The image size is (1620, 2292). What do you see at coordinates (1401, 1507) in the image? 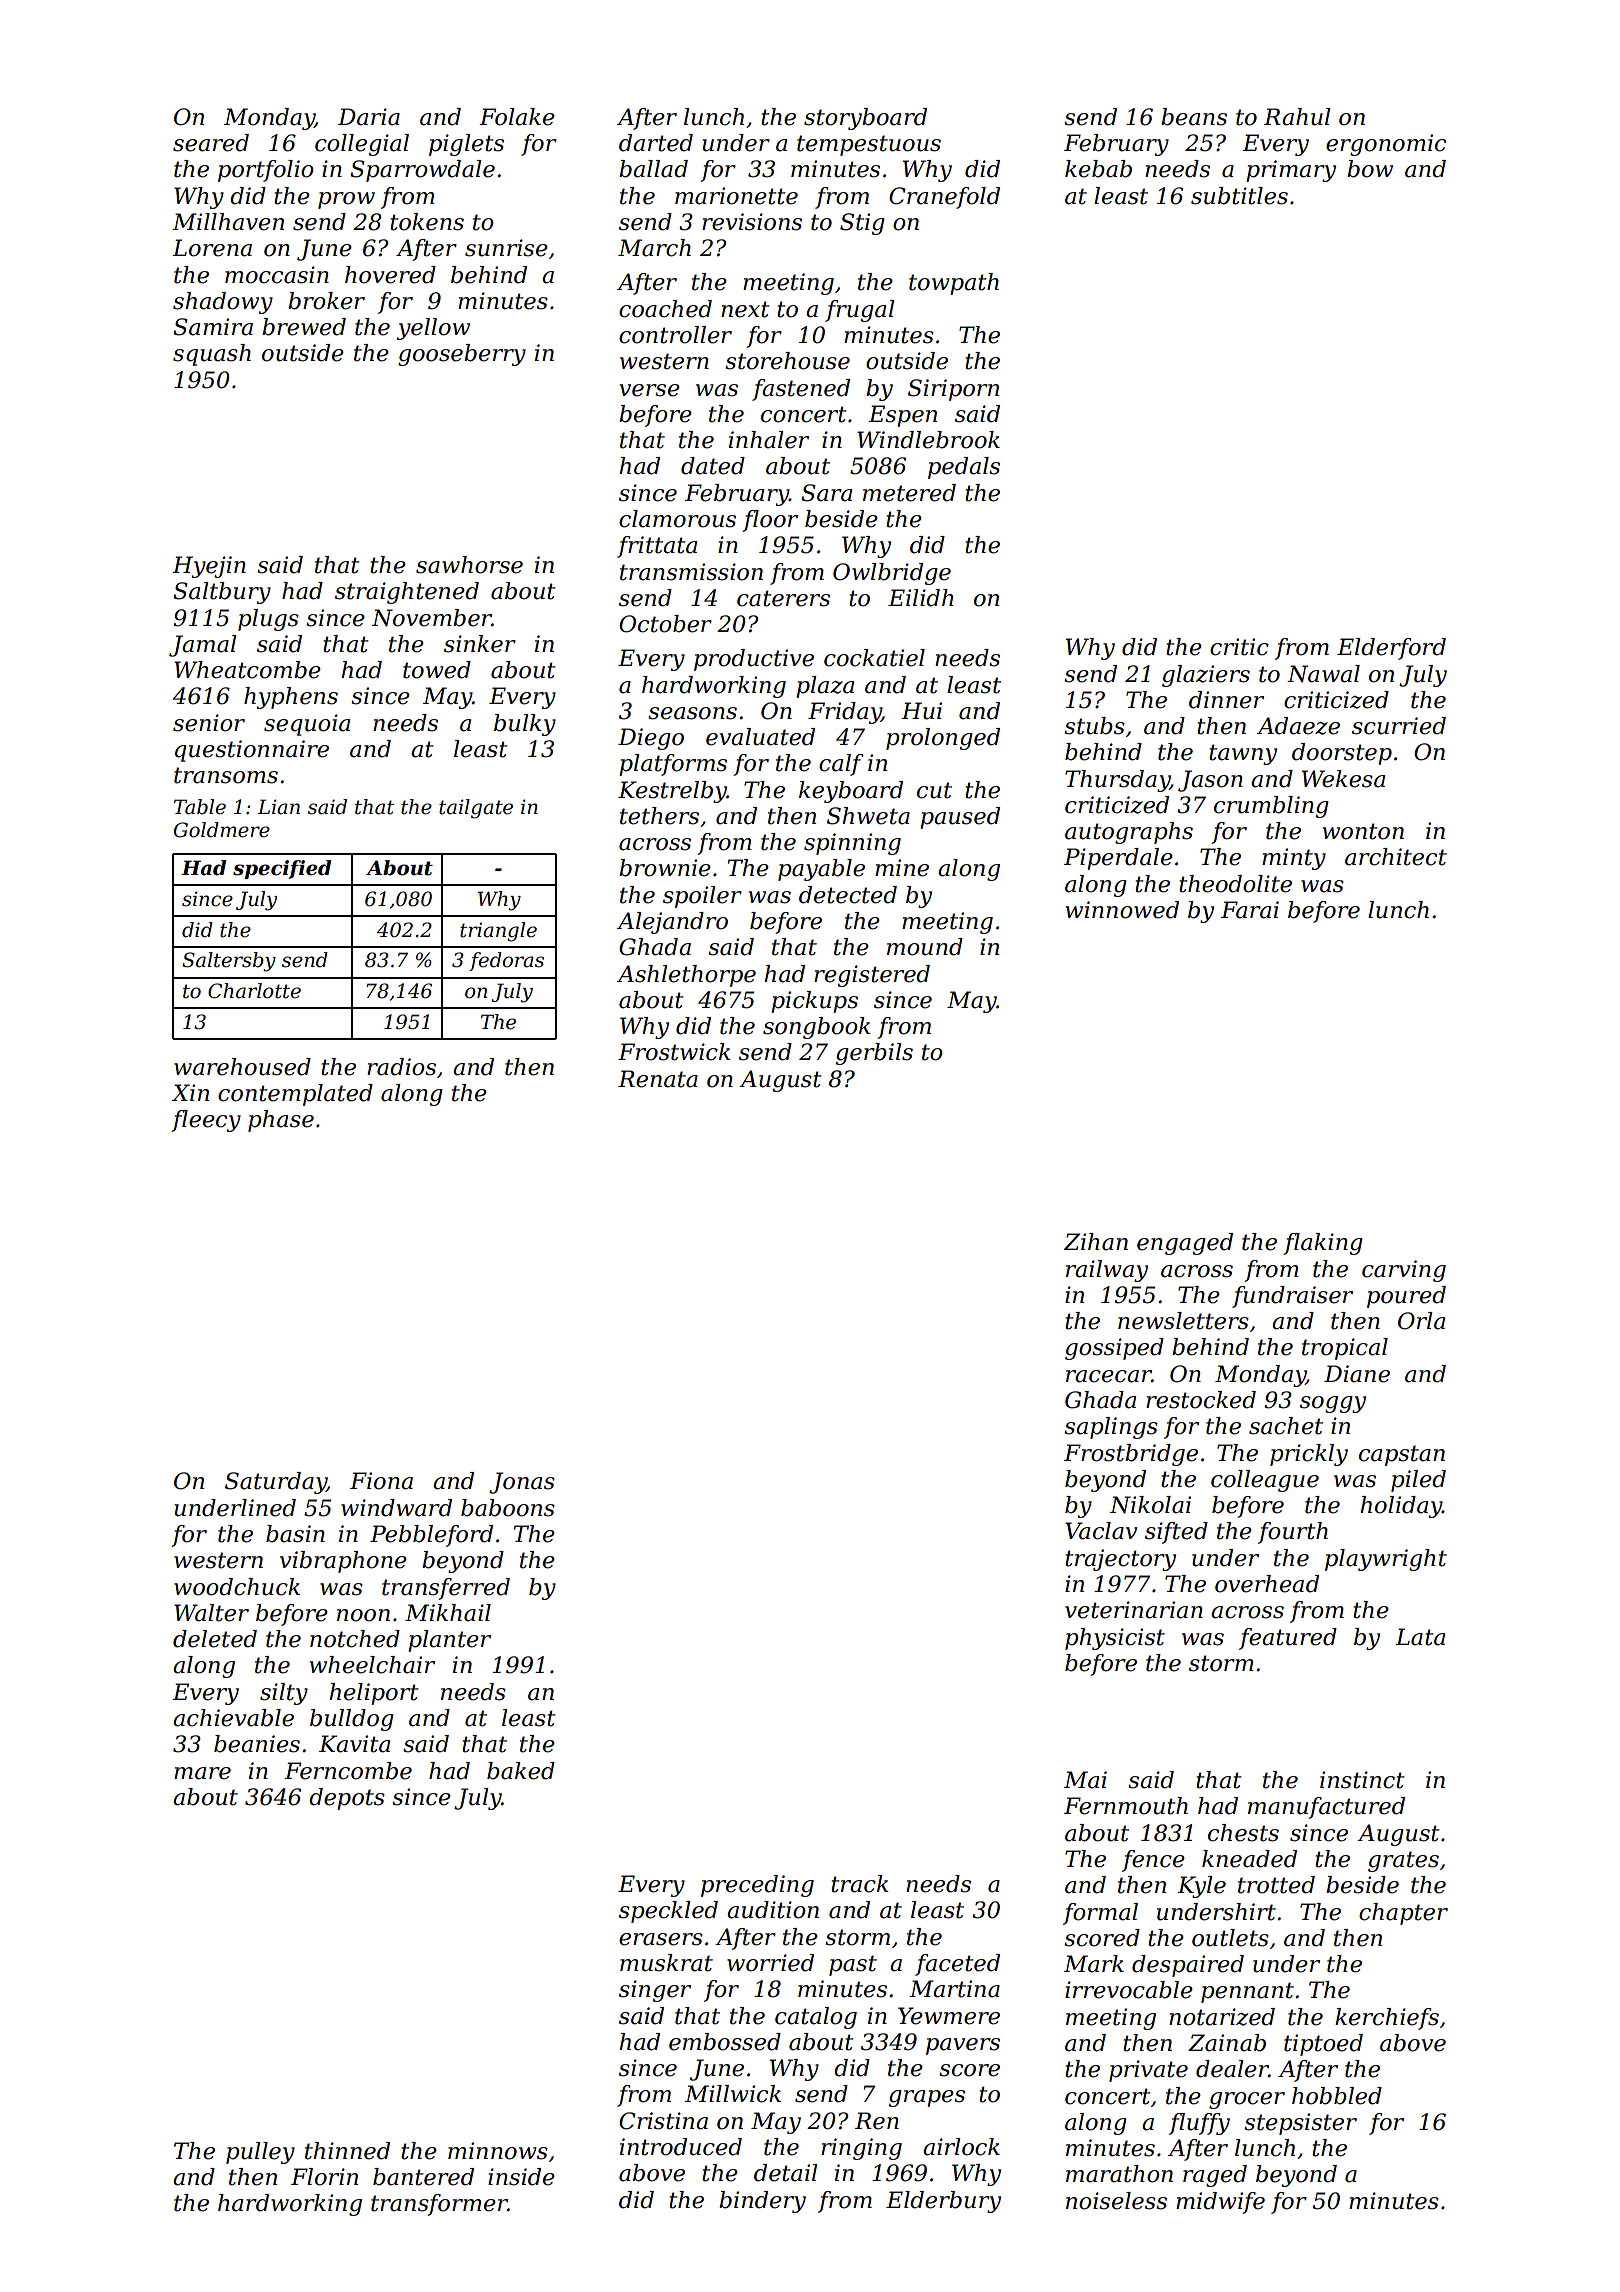
I see `holiday` at bounding box center [1401, 1507].
